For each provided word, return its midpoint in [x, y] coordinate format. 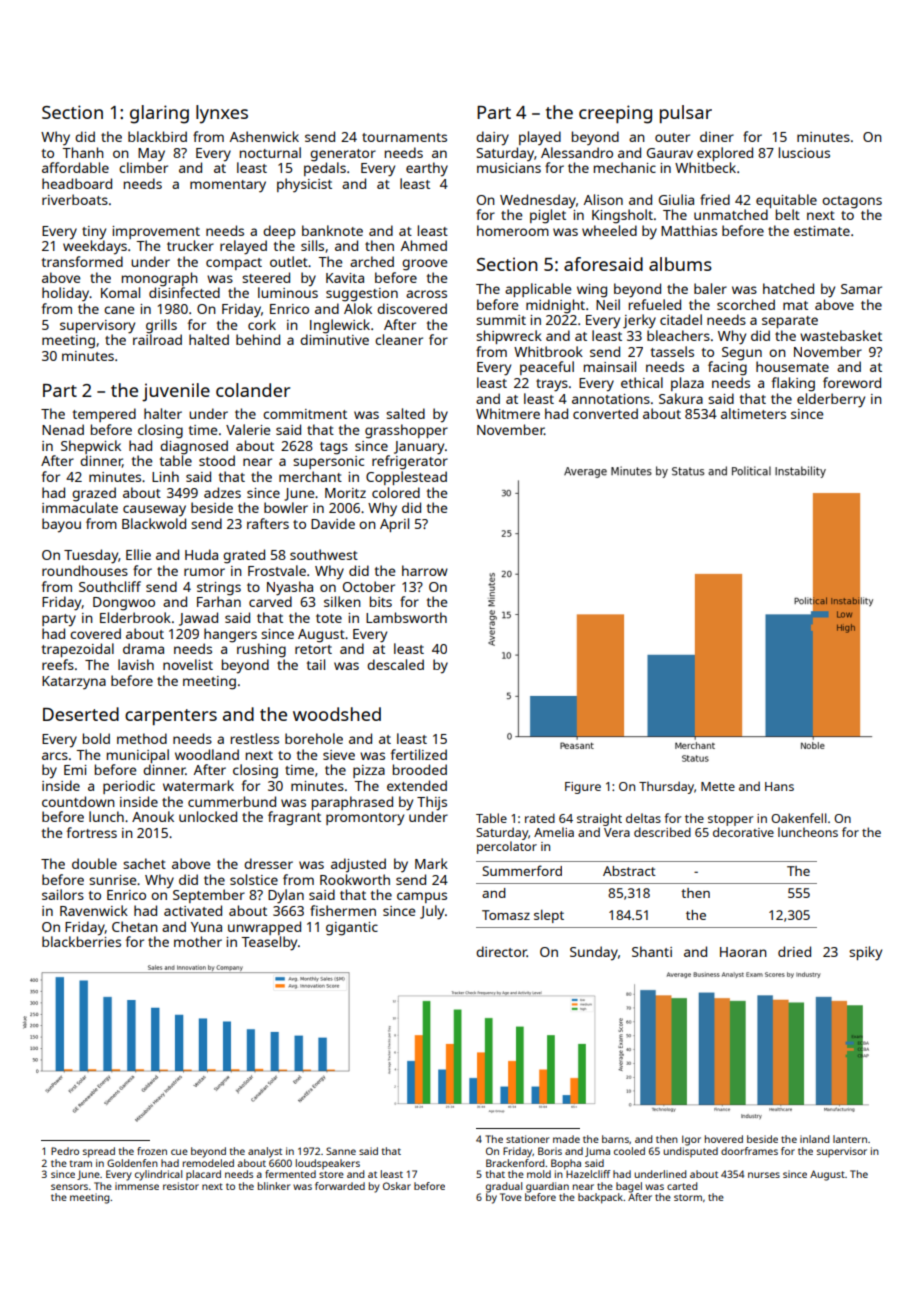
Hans [779, 786]
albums [680, 264]
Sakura [681, 398]
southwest [324, 554]
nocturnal [270, 152]
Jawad [198, 619]
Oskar [397, 1186]
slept [549, 916]
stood [217, 460]
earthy [427, 169]
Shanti [652, 951]
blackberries [81, 941]
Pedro [65, 1151]
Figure [583, 788]
